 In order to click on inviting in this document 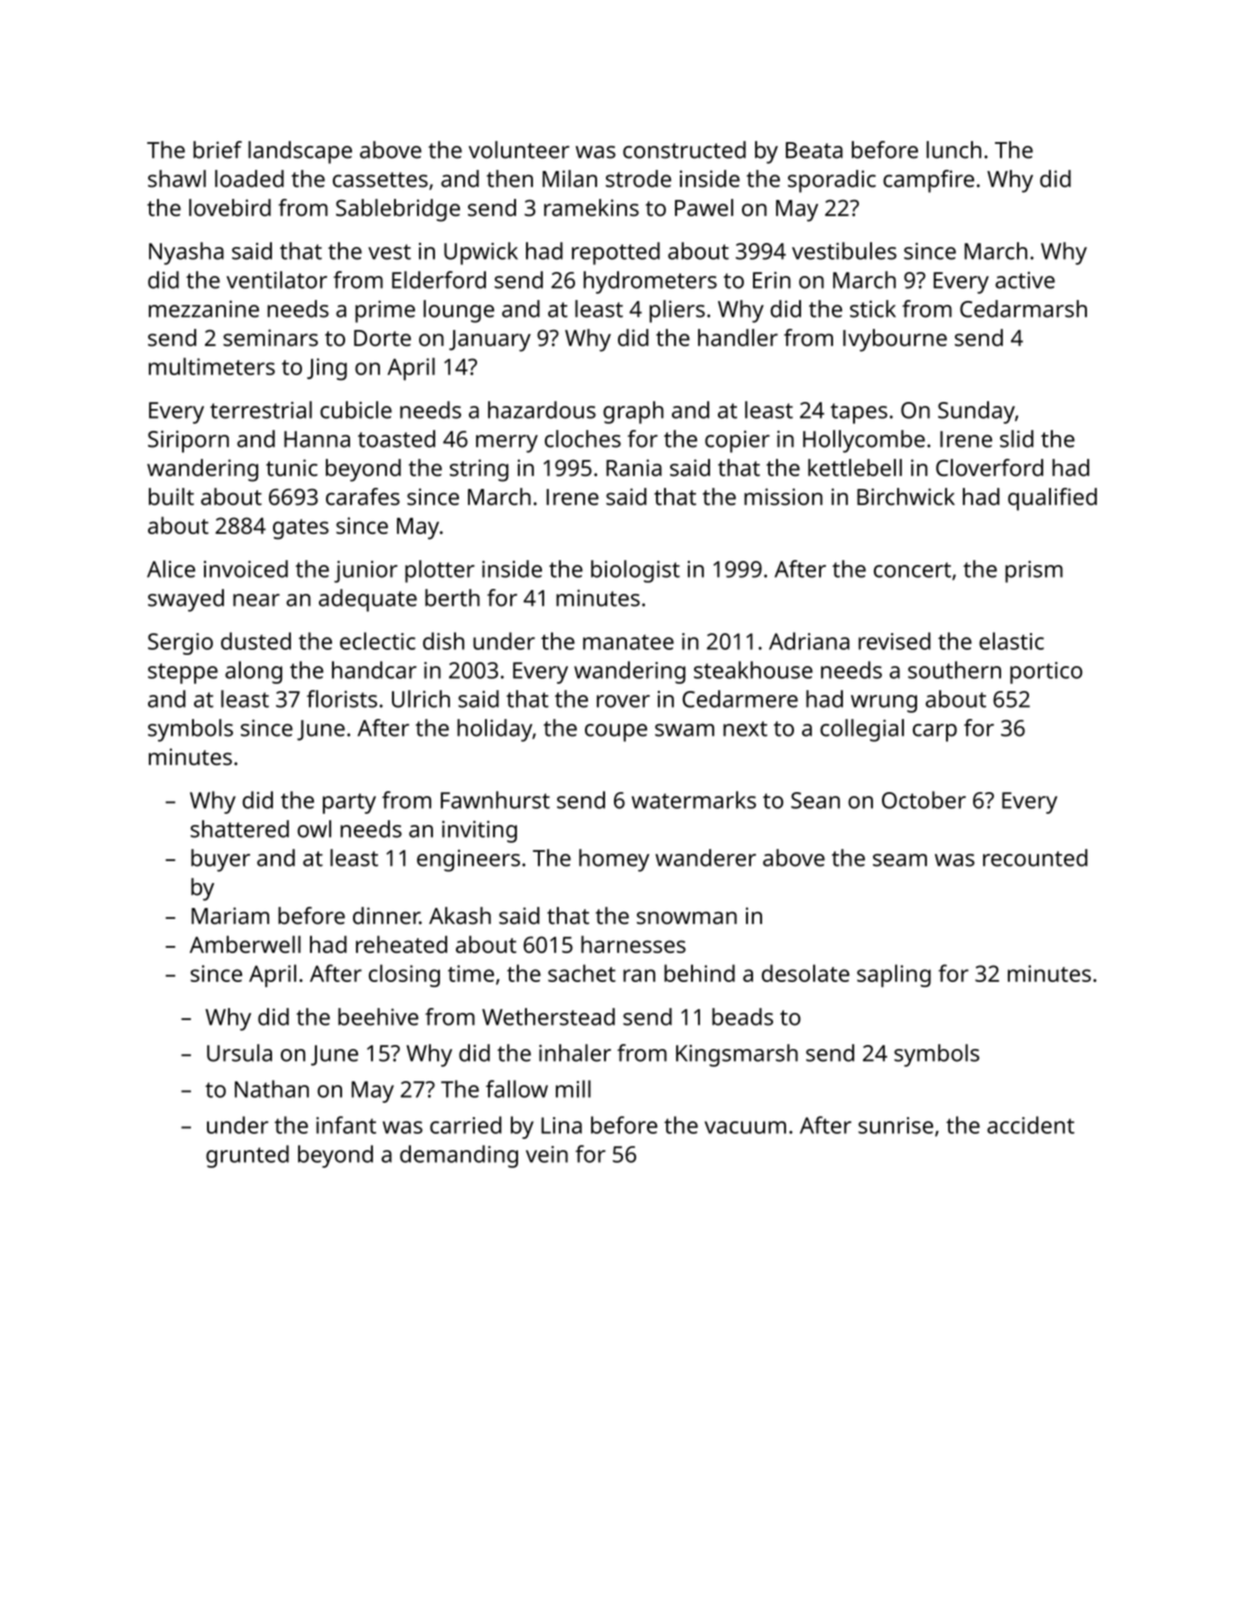, I will do `click(479, 832)`.
